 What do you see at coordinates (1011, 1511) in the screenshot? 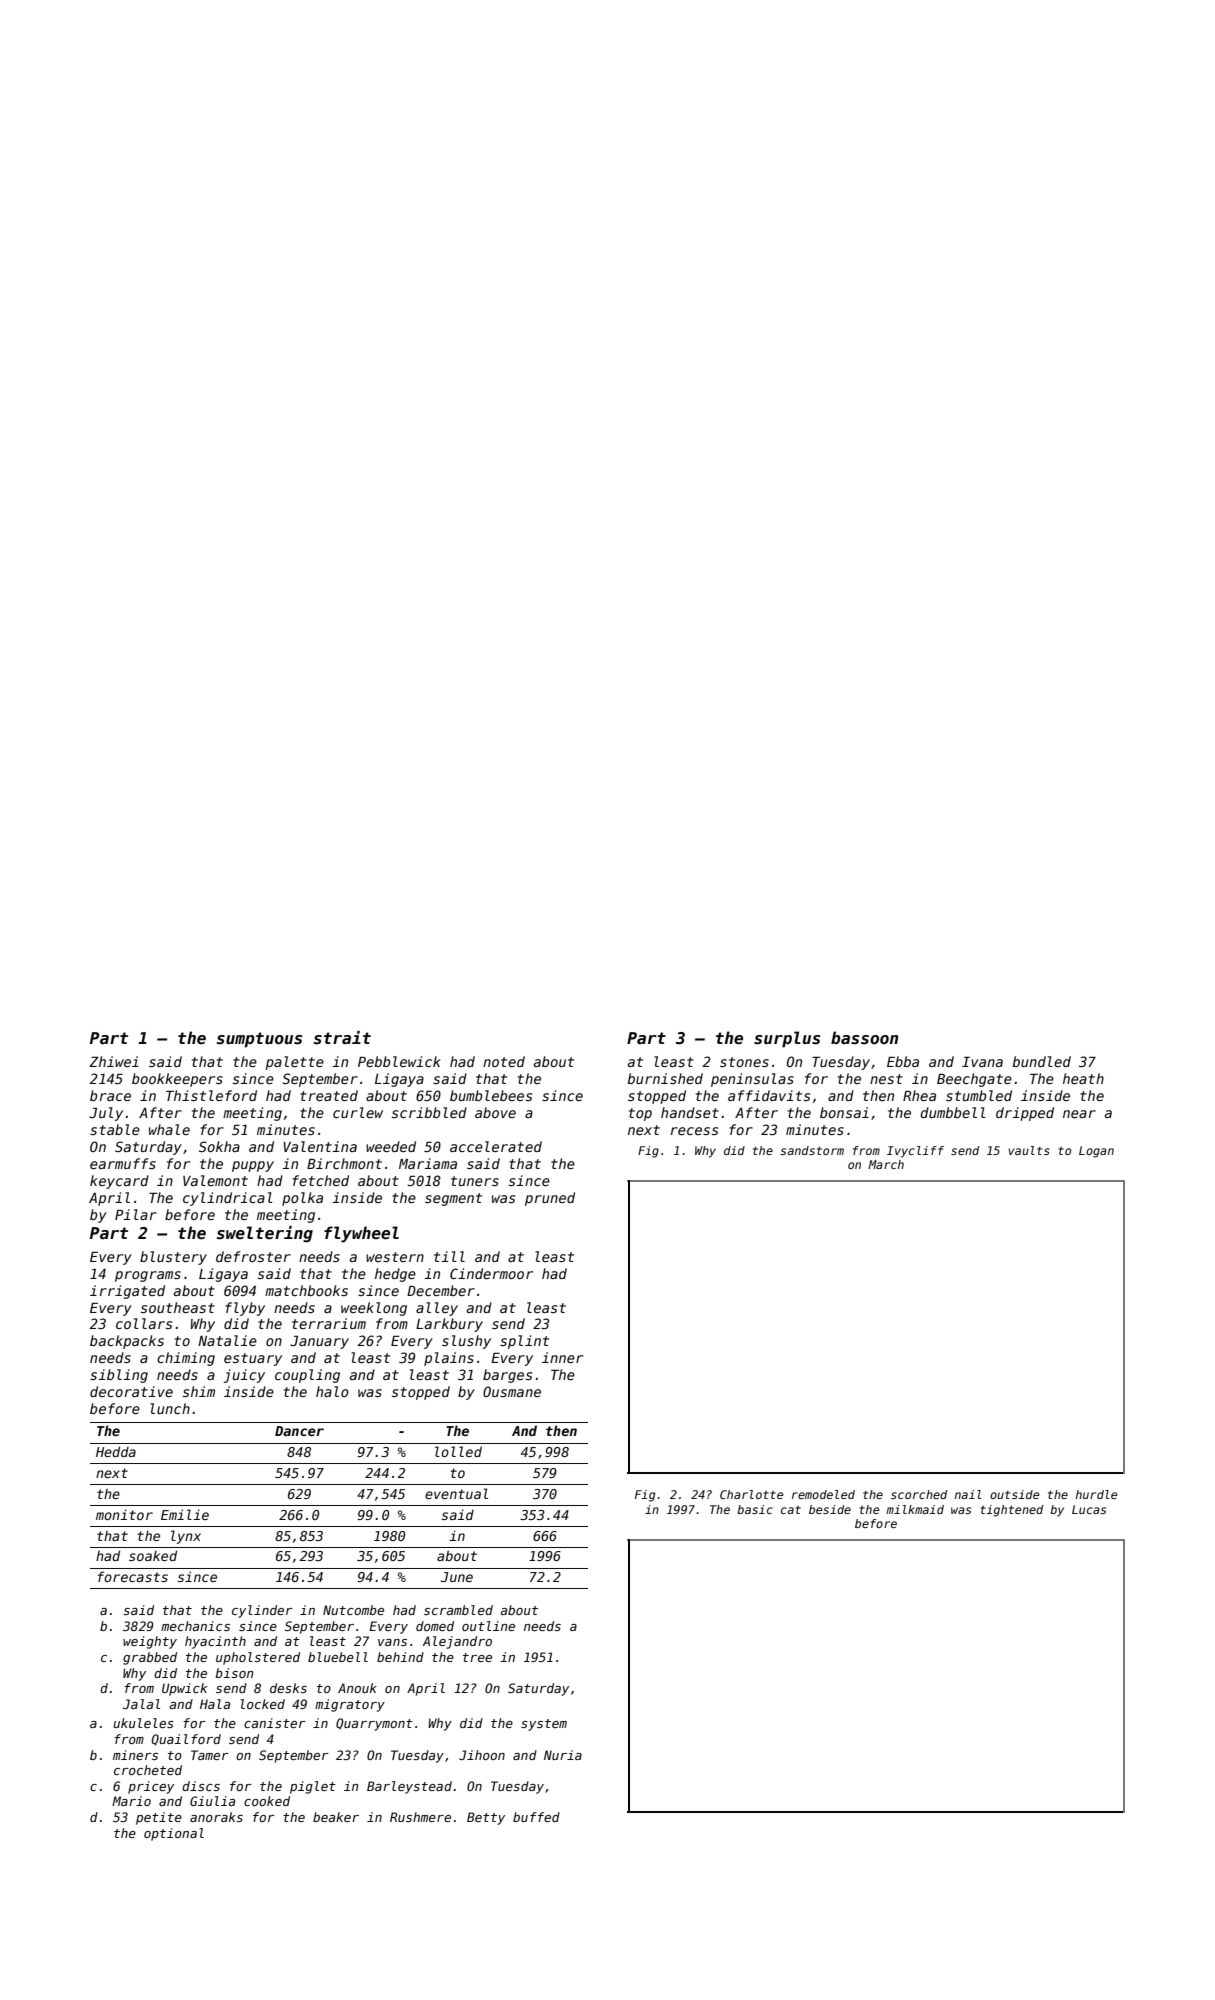
I see `tightened` at bounding box center [1011, 1511].
